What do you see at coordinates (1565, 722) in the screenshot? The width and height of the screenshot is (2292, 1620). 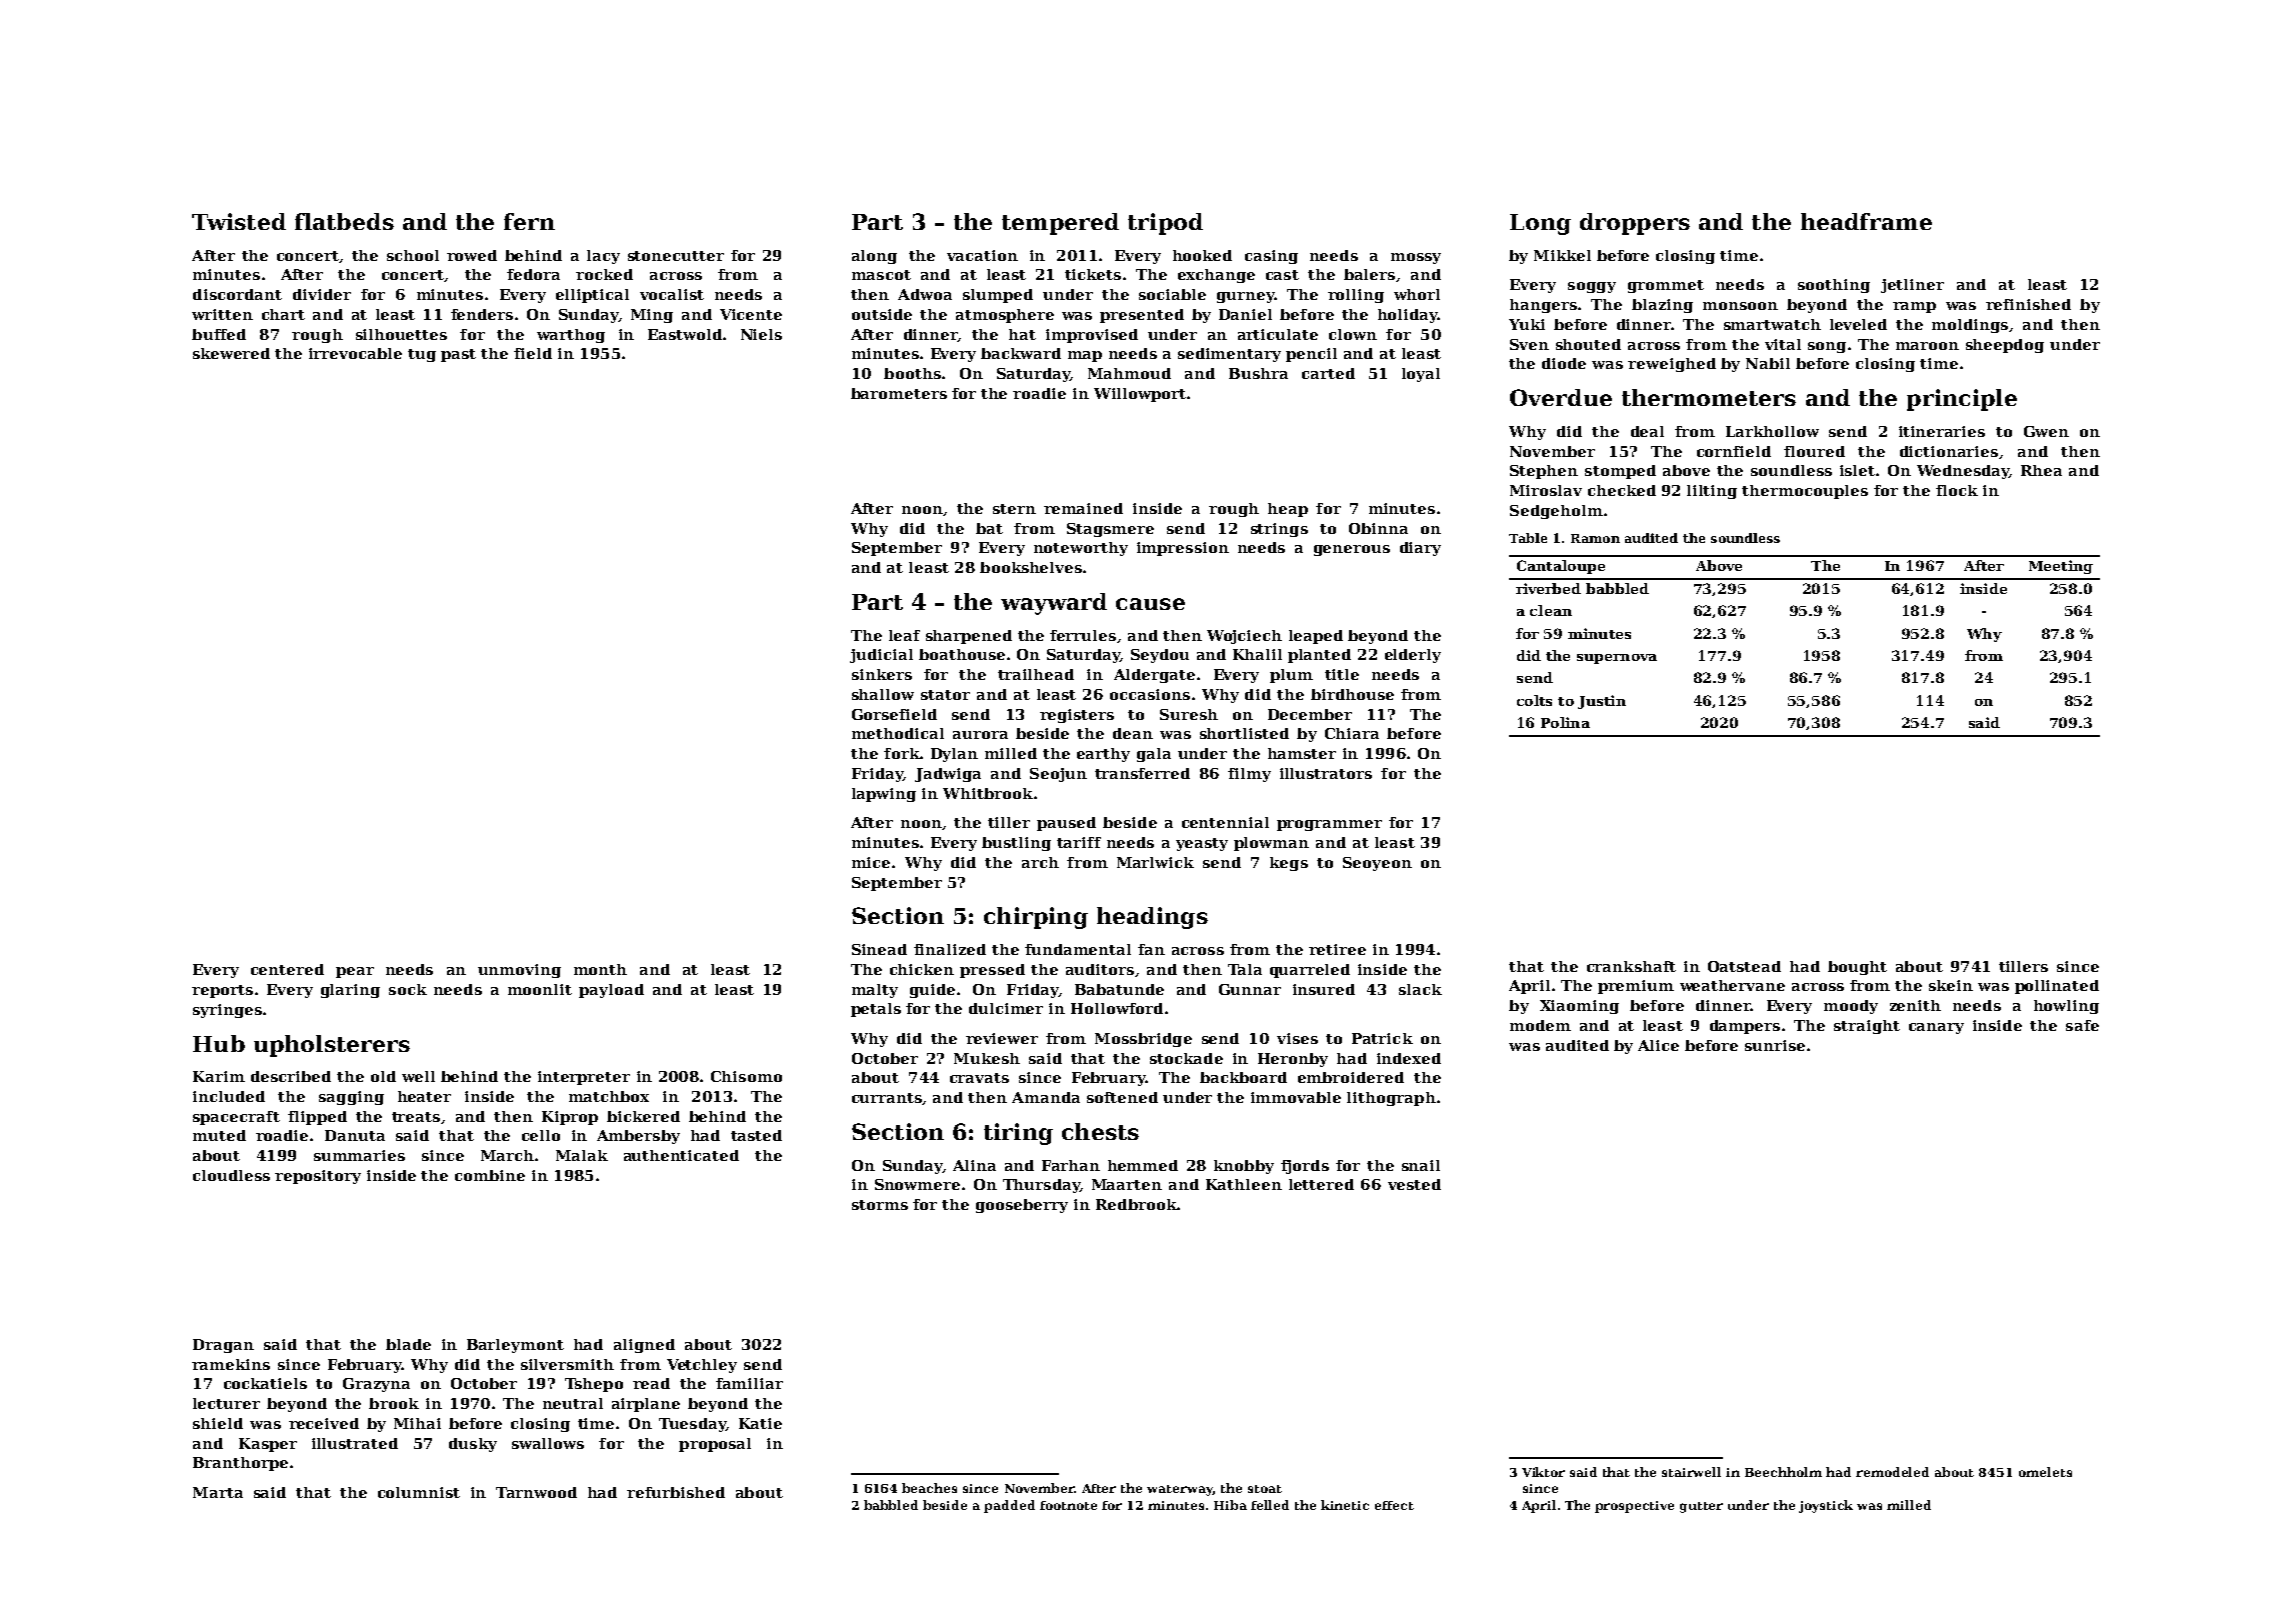 I see `Polina` at bounding box center [1565, 722].
